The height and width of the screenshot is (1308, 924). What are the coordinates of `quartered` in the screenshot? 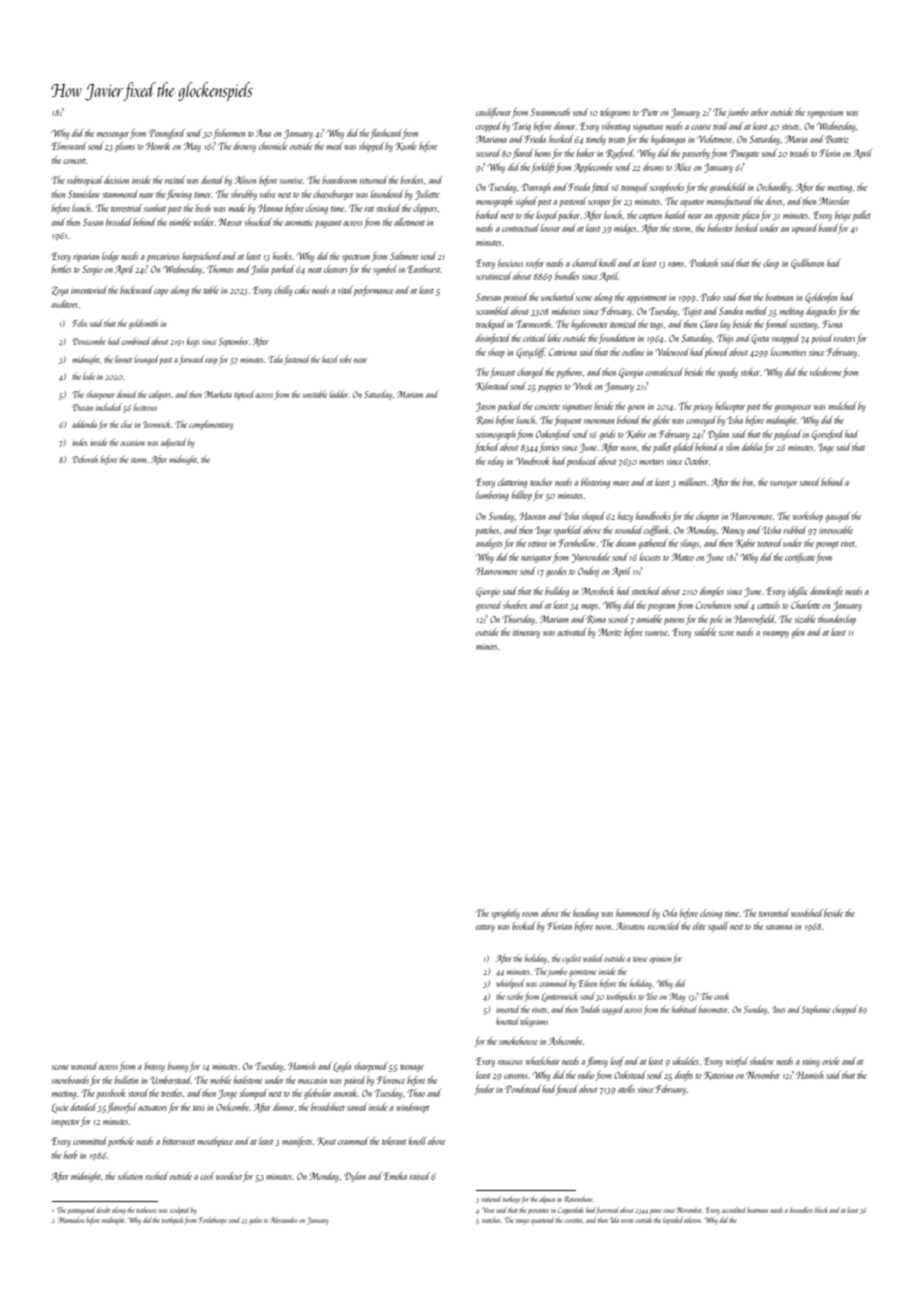 It's located at (542, 1221).
